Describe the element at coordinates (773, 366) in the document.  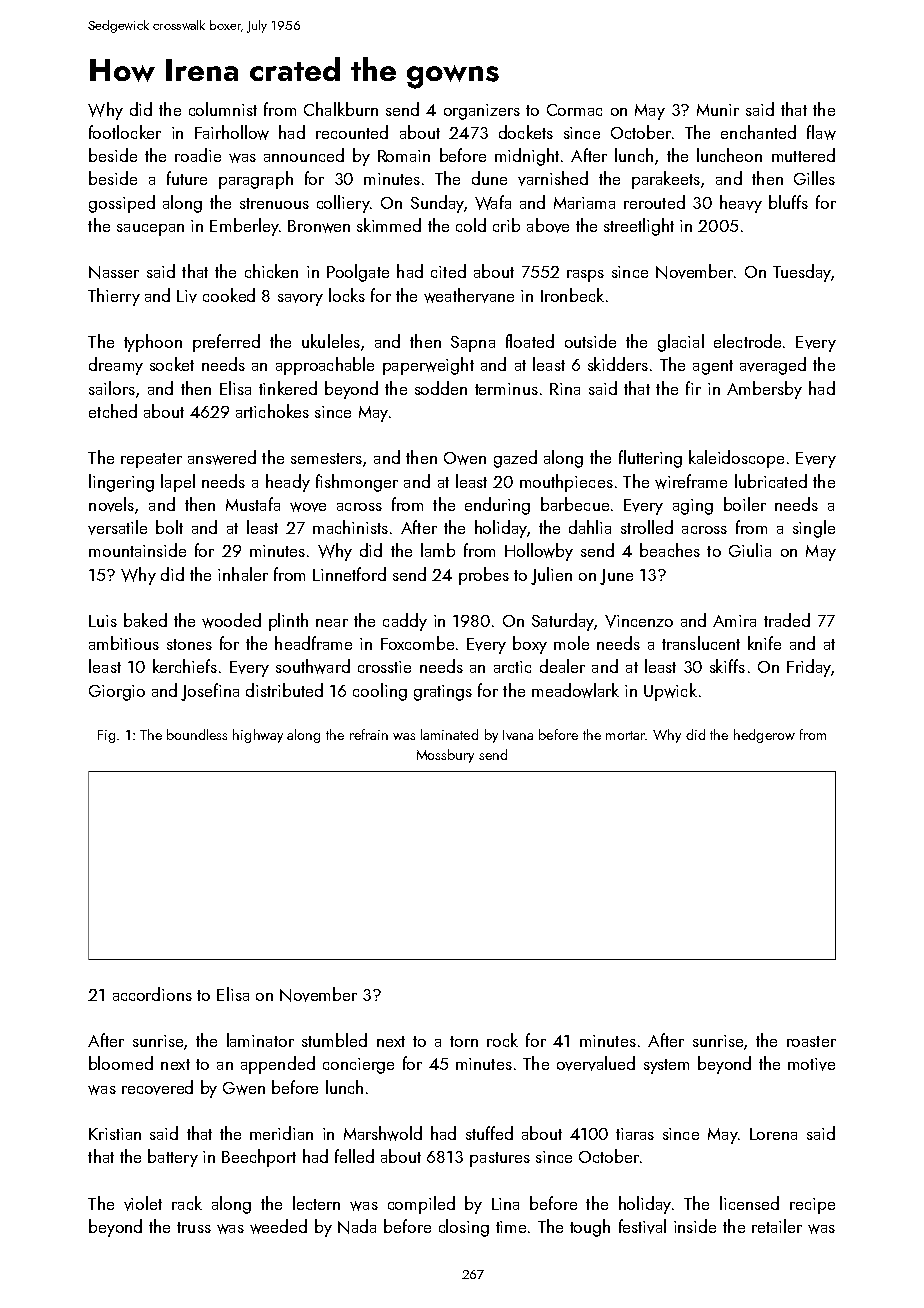
I see `averaged` at that location.
